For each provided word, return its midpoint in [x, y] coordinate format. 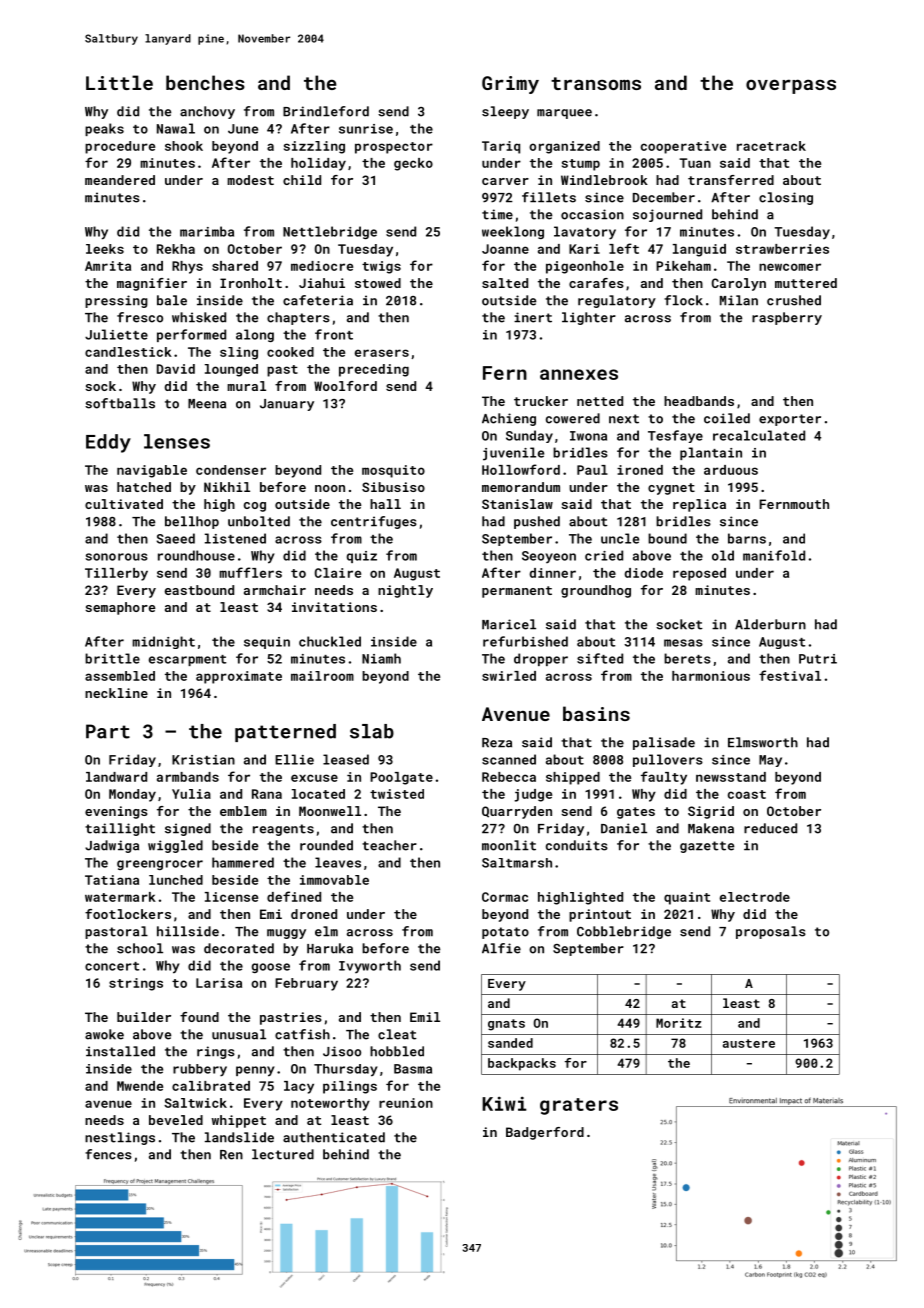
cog [255, 507]
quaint [687, 898]
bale [172, 300]
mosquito [393, 471]
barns [747, 538]
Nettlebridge [330, 232]
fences [108, 1154]
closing [786, 198]
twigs [381, 267]
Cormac [505, 897]
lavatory [585, 233]
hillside [188, 931]
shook [184, 146]
